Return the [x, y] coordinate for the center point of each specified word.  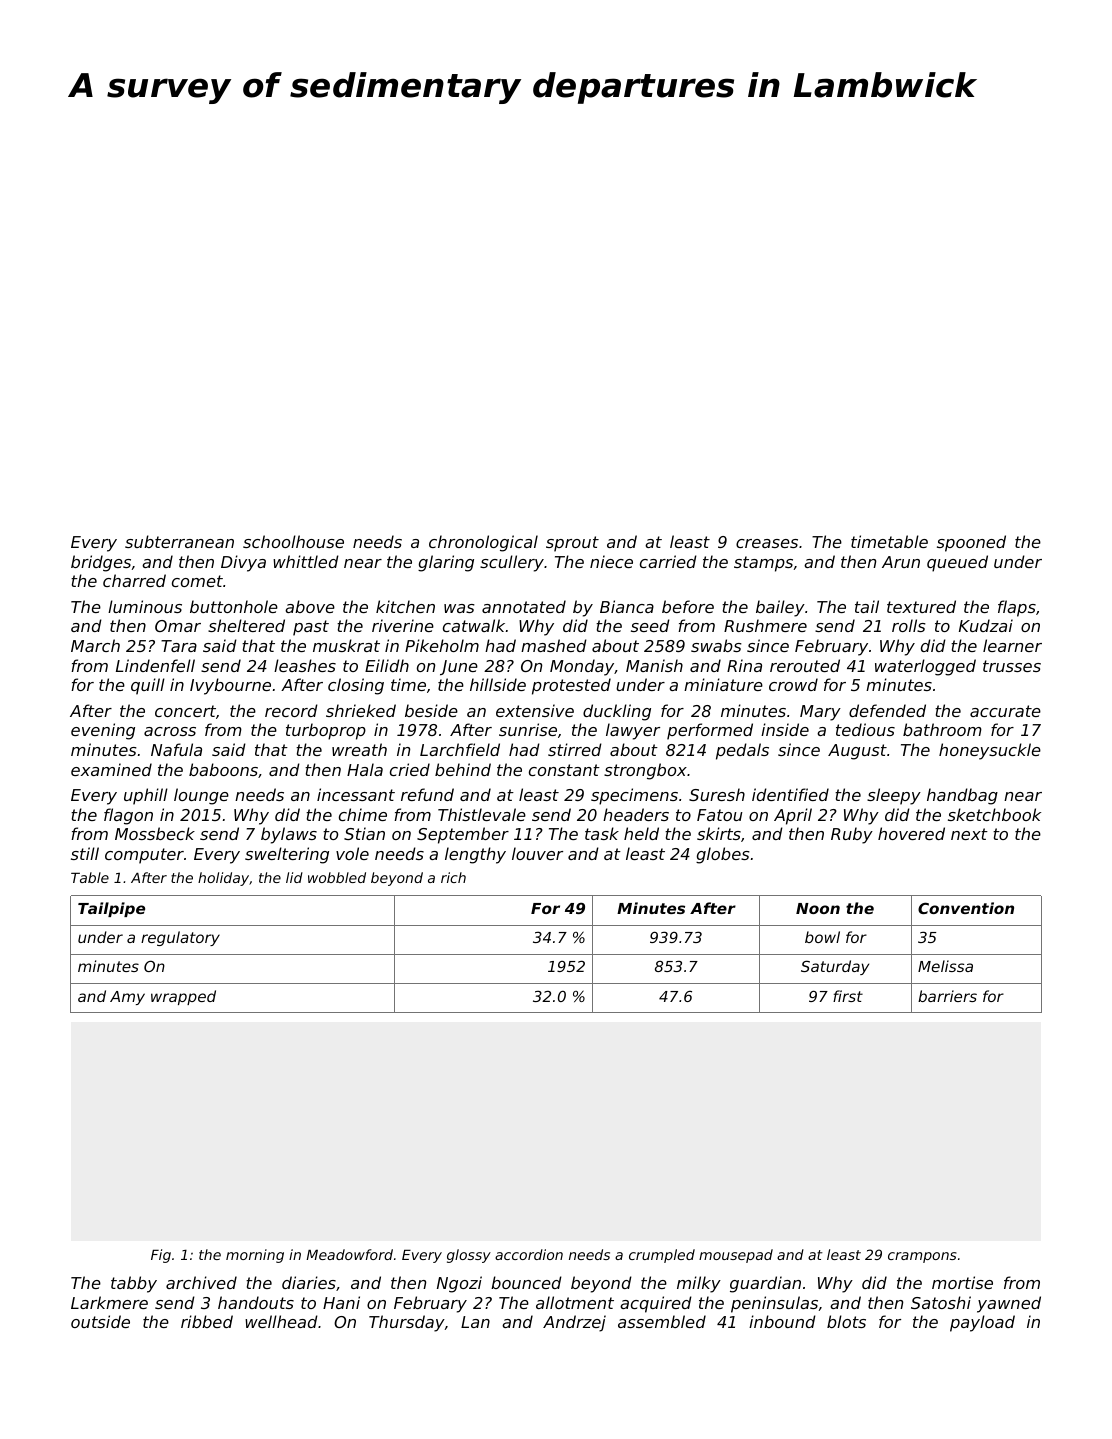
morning [255, 1256]
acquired [656, 1304]
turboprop [326, 731]
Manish [654, 665]
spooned [971, 543]
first [848, 996]
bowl [822, 937]
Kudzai [986, 625]
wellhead [281, 1321]
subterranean [179, 541]
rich [453, 877]
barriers [947, 996]
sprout [572, 544]
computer [144, 856]
